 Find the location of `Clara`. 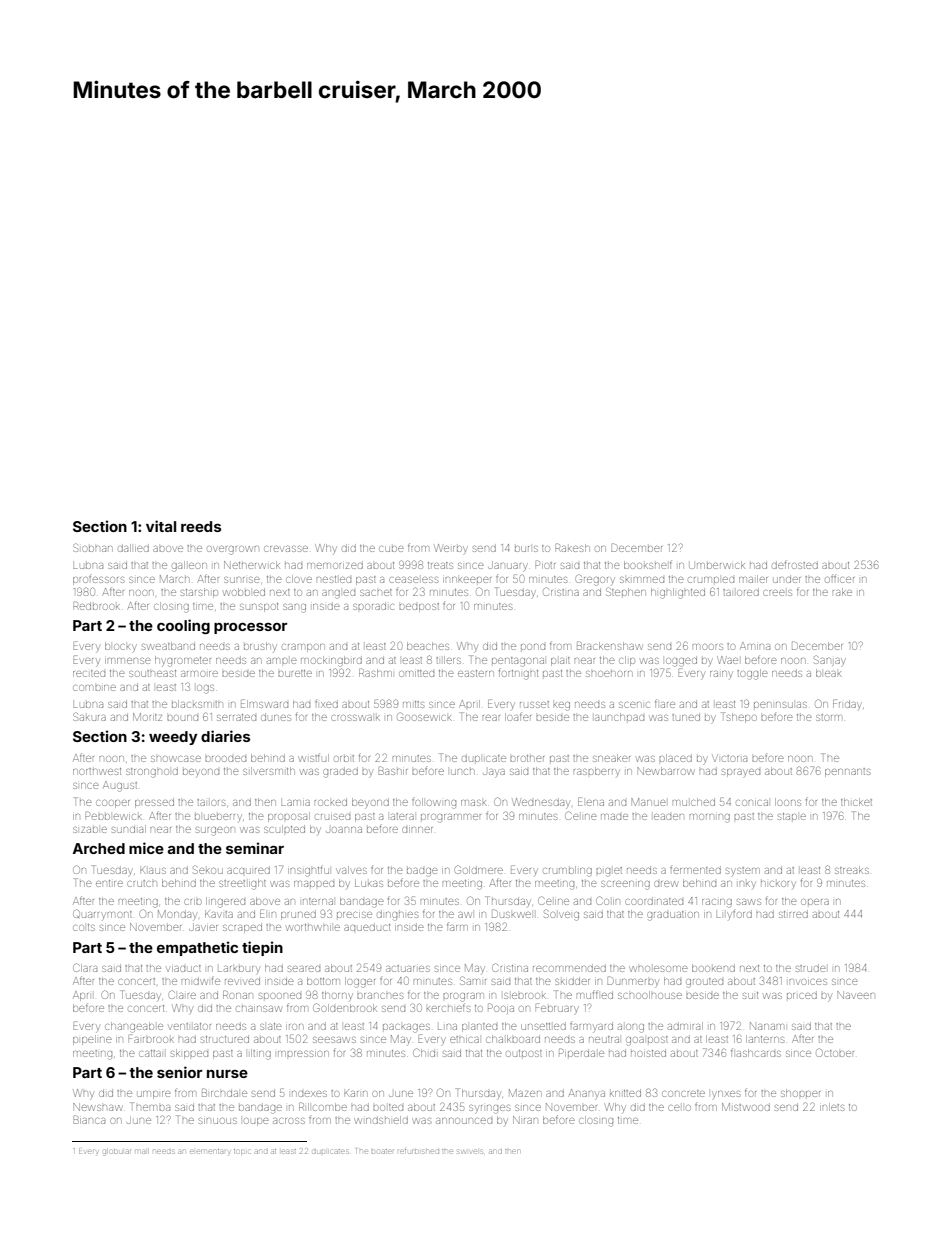

Clara is located at coordinates (85, 967).
